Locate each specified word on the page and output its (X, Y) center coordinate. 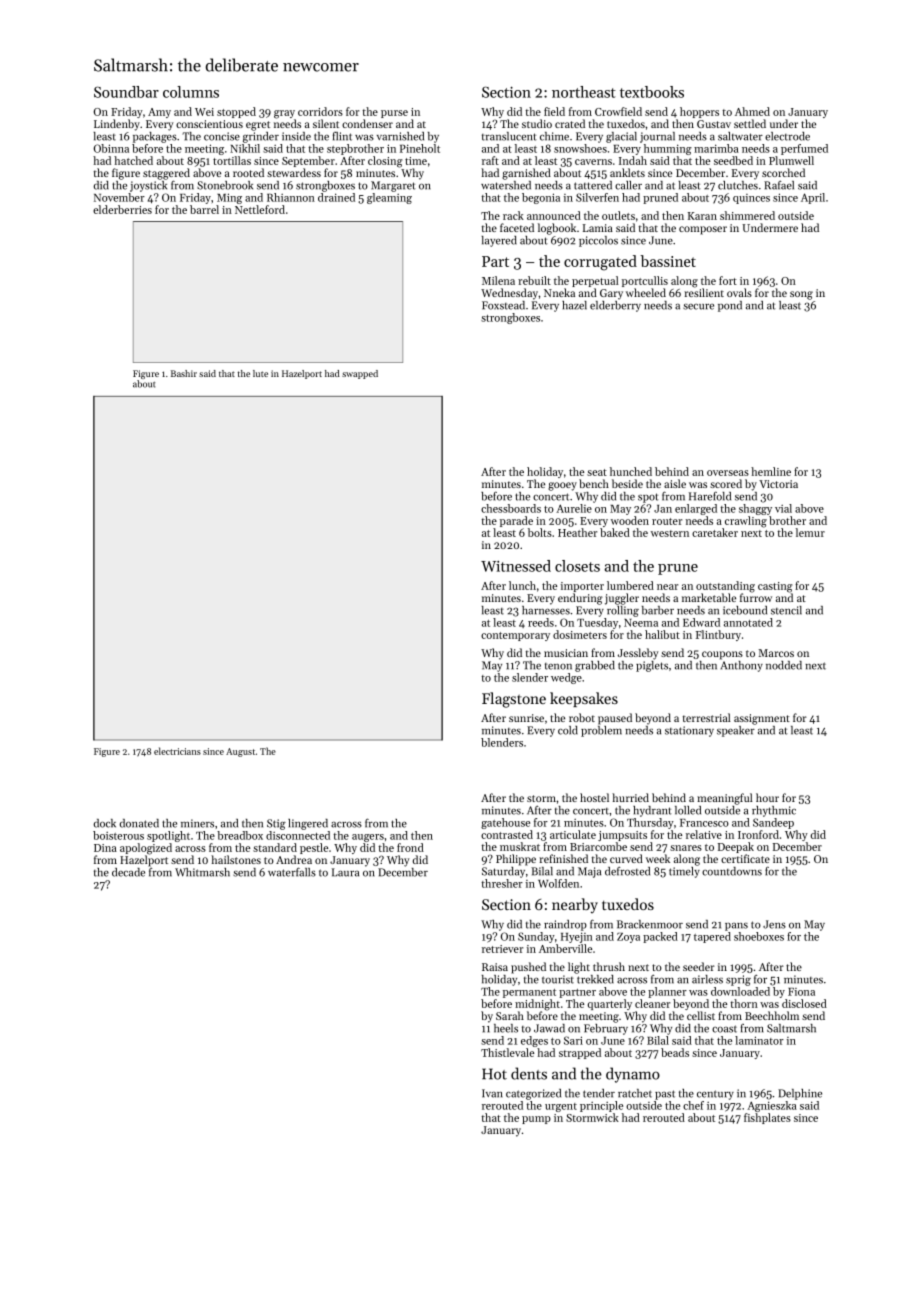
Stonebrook (225, 185)
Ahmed (752, 111)
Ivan (492, 1093)
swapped (360, 374)
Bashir (184, 373)
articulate (573, 834)
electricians (177, 751)
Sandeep (773, 823)
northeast (584, 92)
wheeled (646, 292)
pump (536, 1120)
